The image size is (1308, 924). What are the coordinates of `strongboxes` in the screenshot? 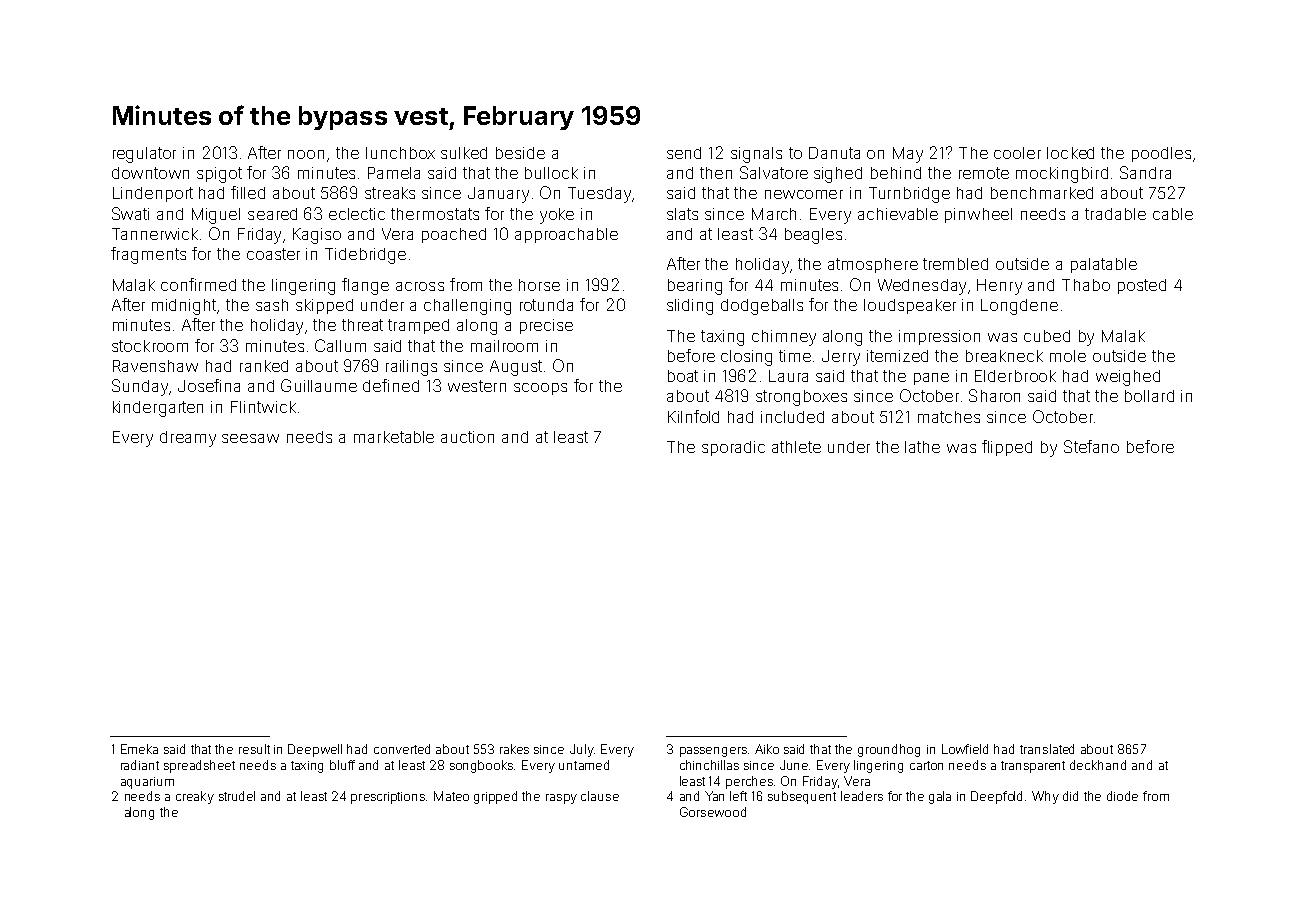 It's located at (801, 398).
